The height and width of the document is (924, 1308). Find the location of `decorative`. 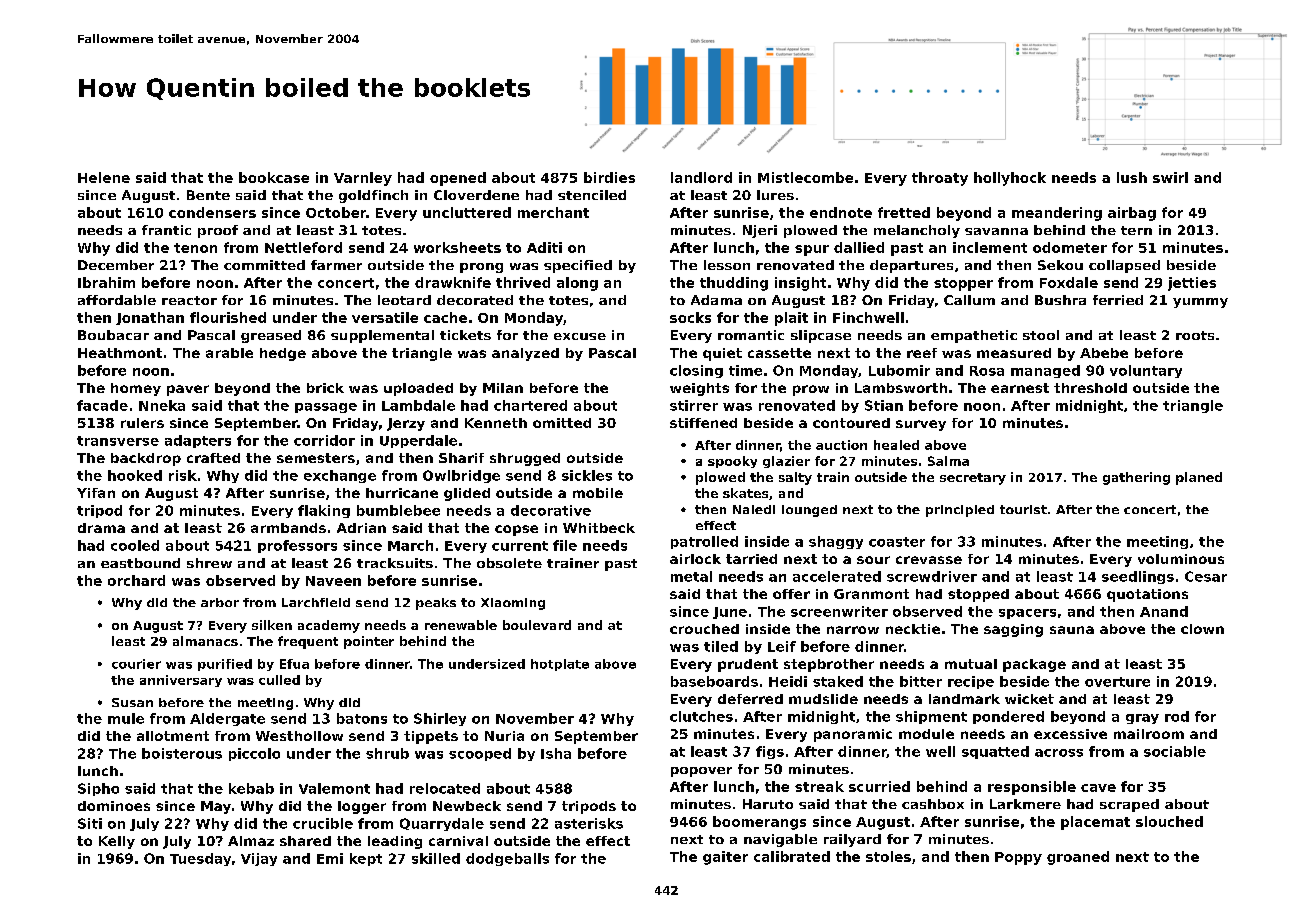

decorative is located at coordinates (551, 510).
